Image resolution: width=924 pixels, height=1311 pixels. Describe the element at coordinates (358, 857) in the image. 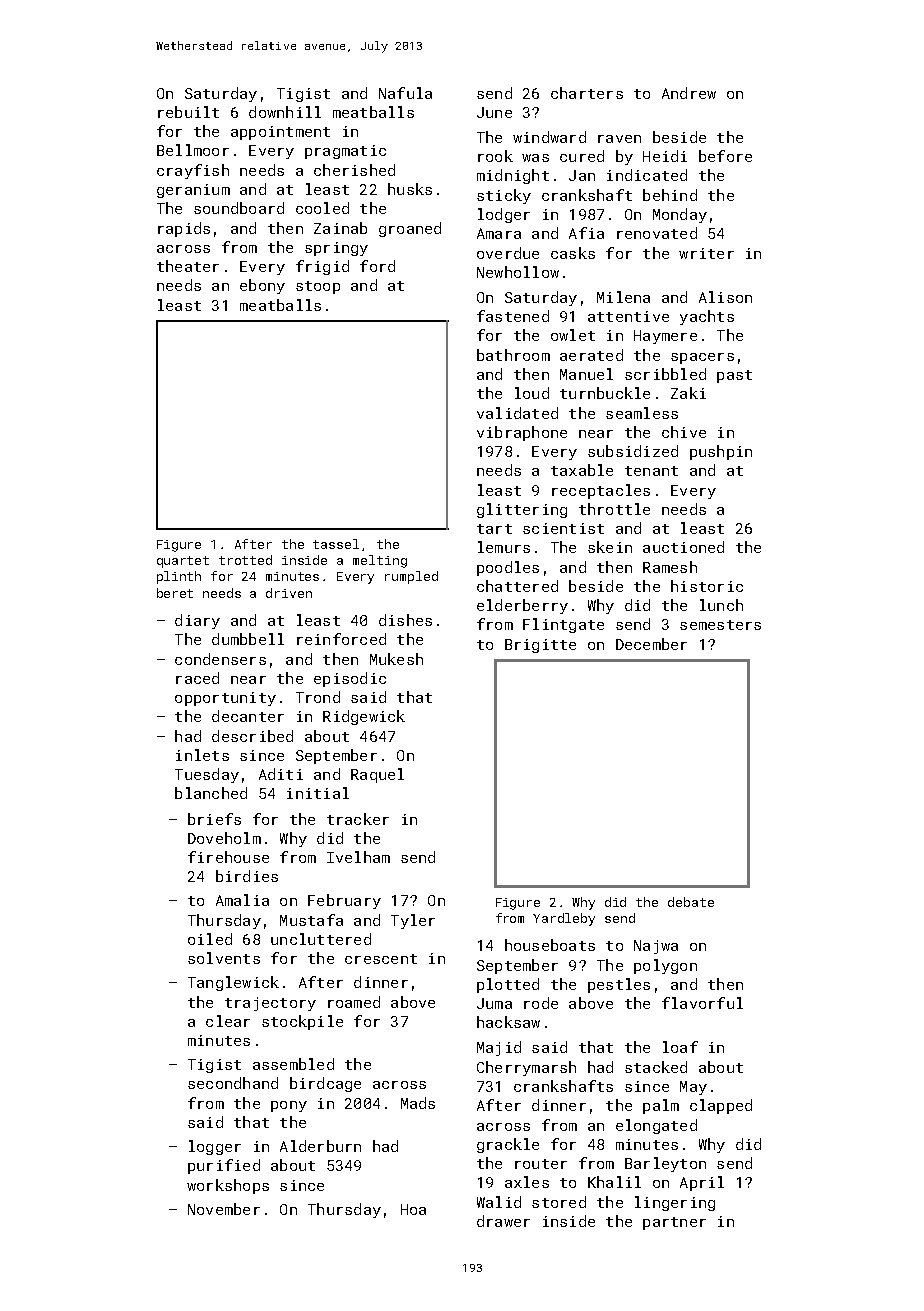

I see `Ivelham` at that location.
